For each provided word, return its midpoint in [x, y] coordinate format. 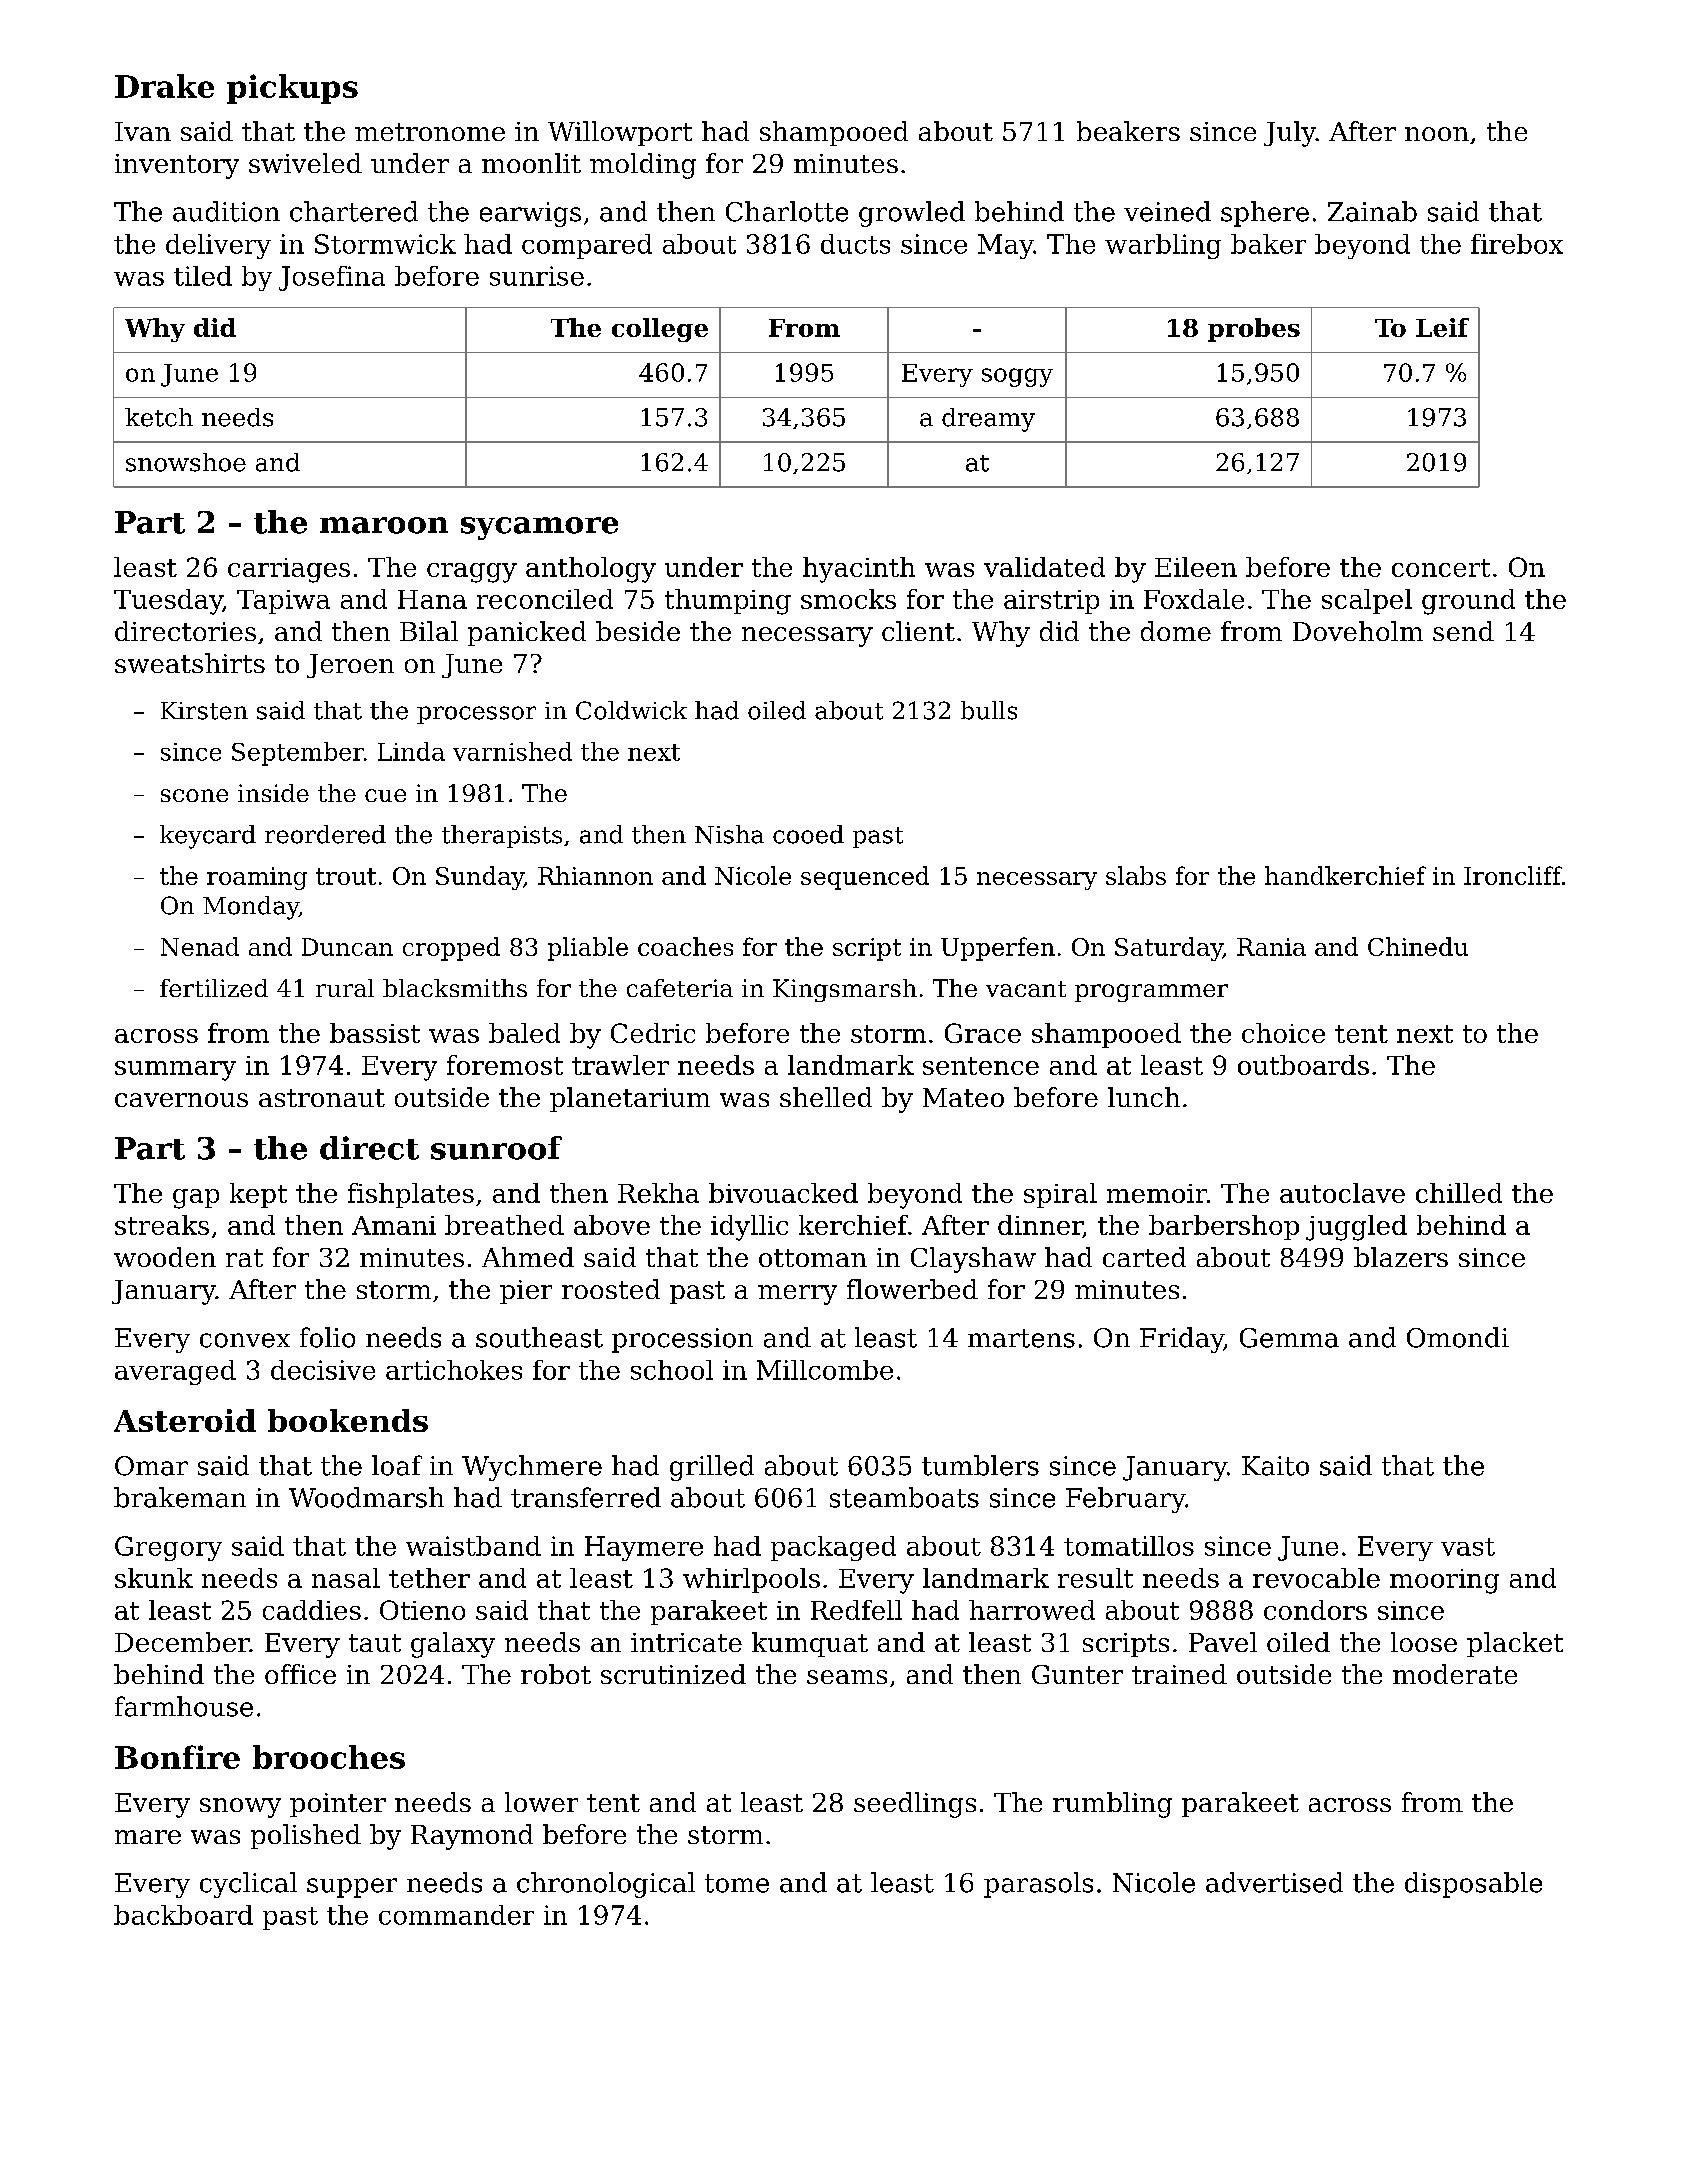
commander [456, 1915]
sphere [1265, 214]
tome [737, 1883]
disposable [1473, 1885]
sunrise [537, 276]
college [660, 330]
